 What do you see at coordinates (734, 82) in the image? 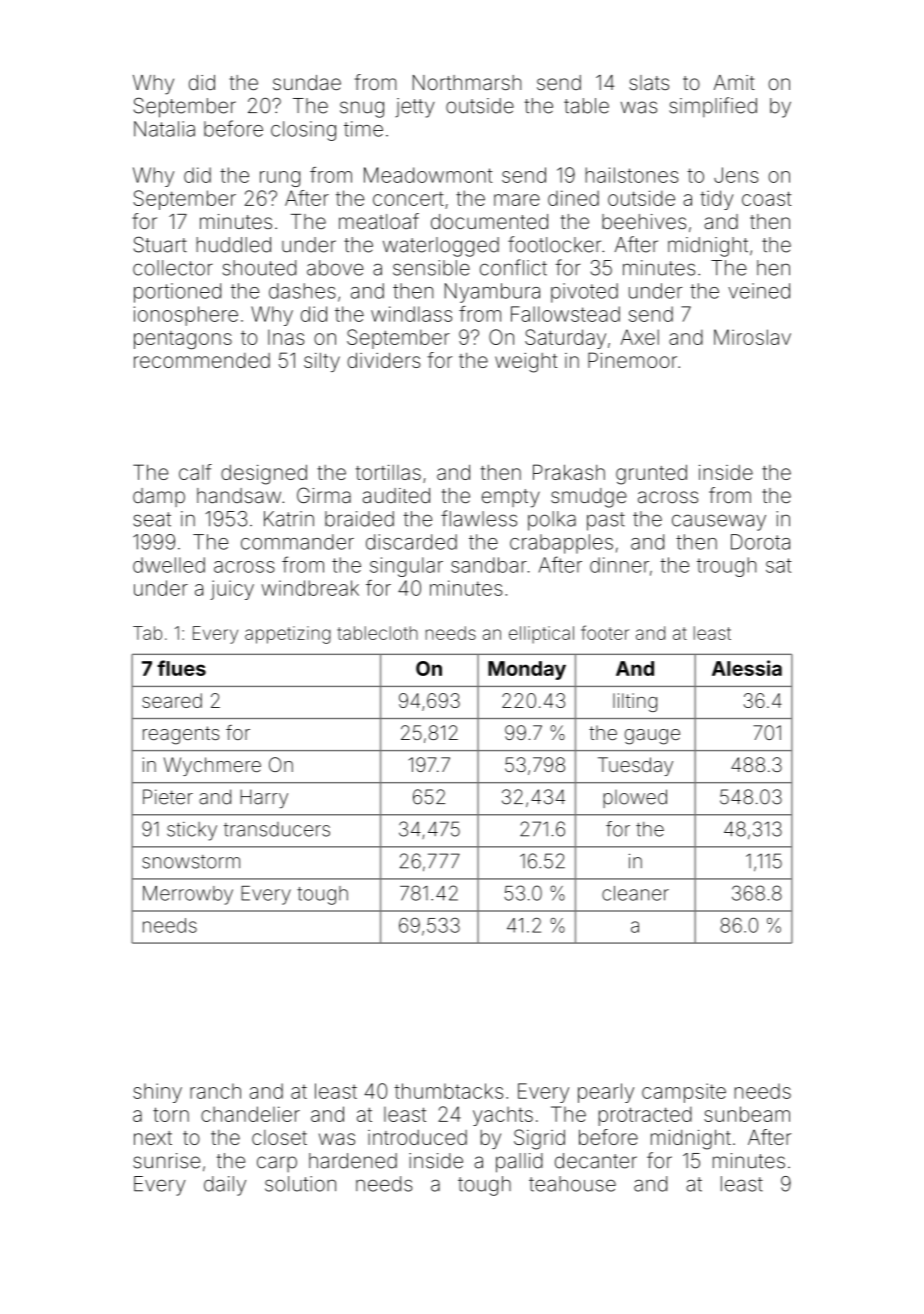
I see `Amit` at bounding box center [734, 82].
